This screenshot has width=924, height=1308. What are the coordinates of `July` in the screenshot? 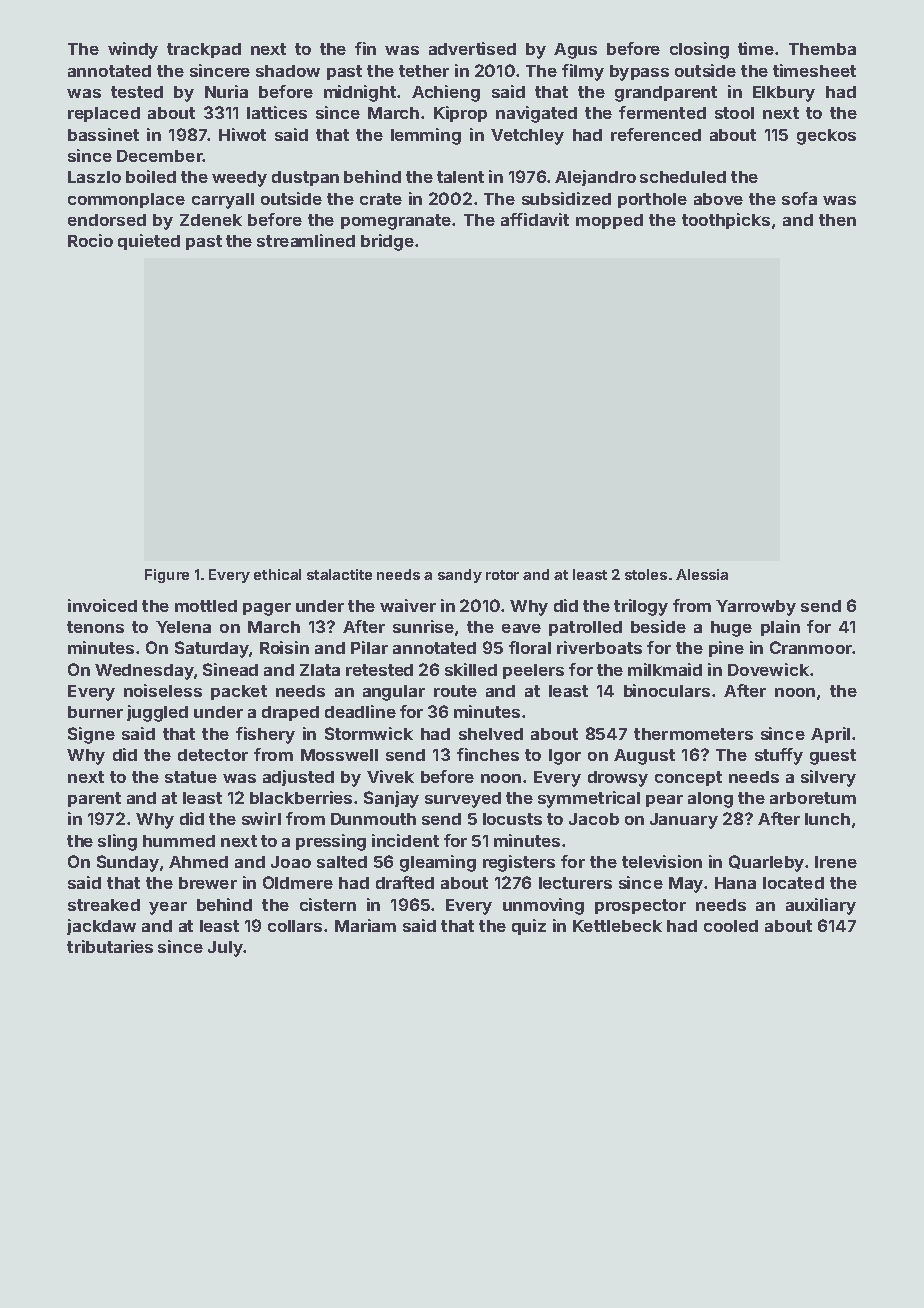 It's located at (225, 949).
